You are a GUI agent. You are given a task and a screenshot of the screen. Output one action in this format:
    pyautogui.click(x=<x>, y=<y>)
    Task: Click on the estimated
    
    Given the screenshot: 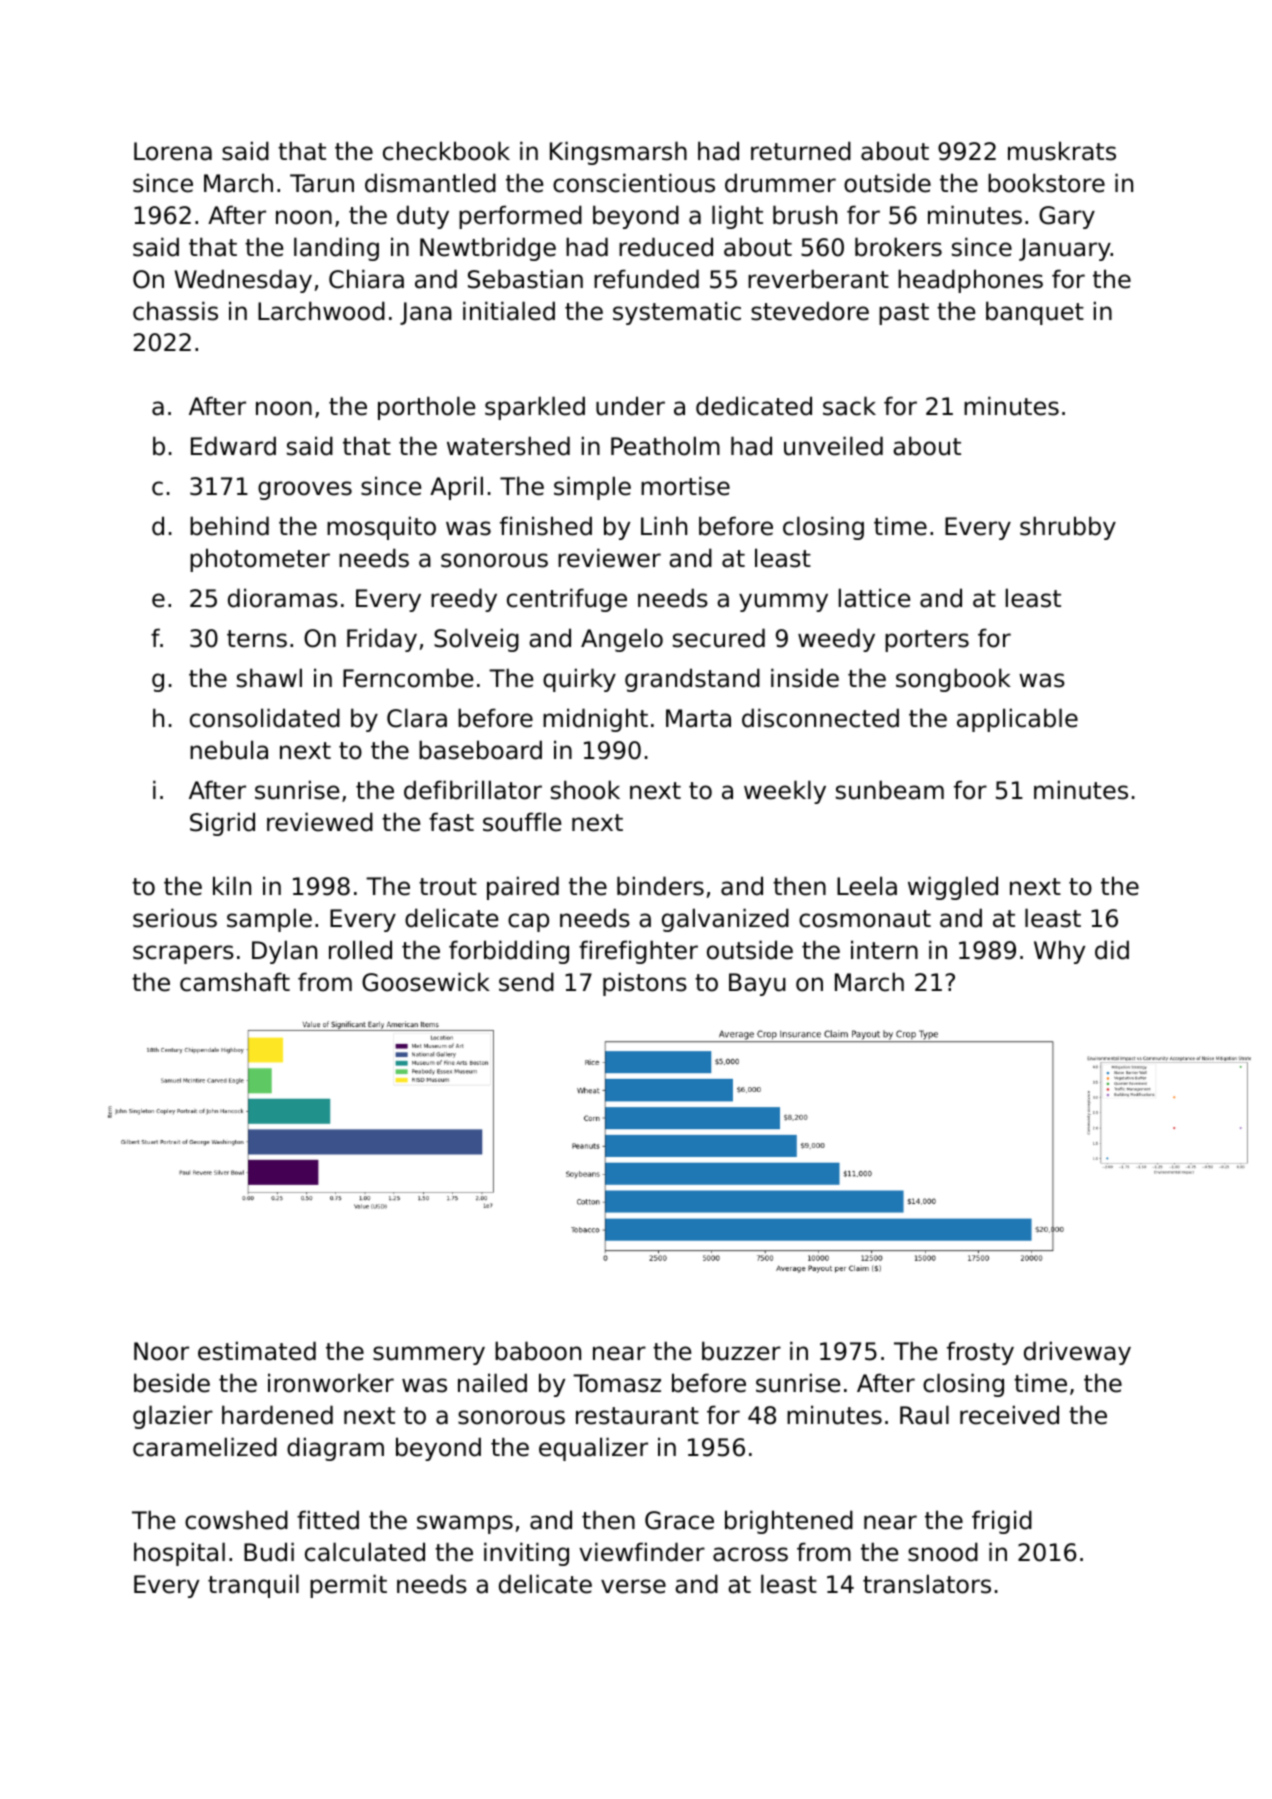 What is the action you would take?
    pyautogui.click(x=257, y=1351)
